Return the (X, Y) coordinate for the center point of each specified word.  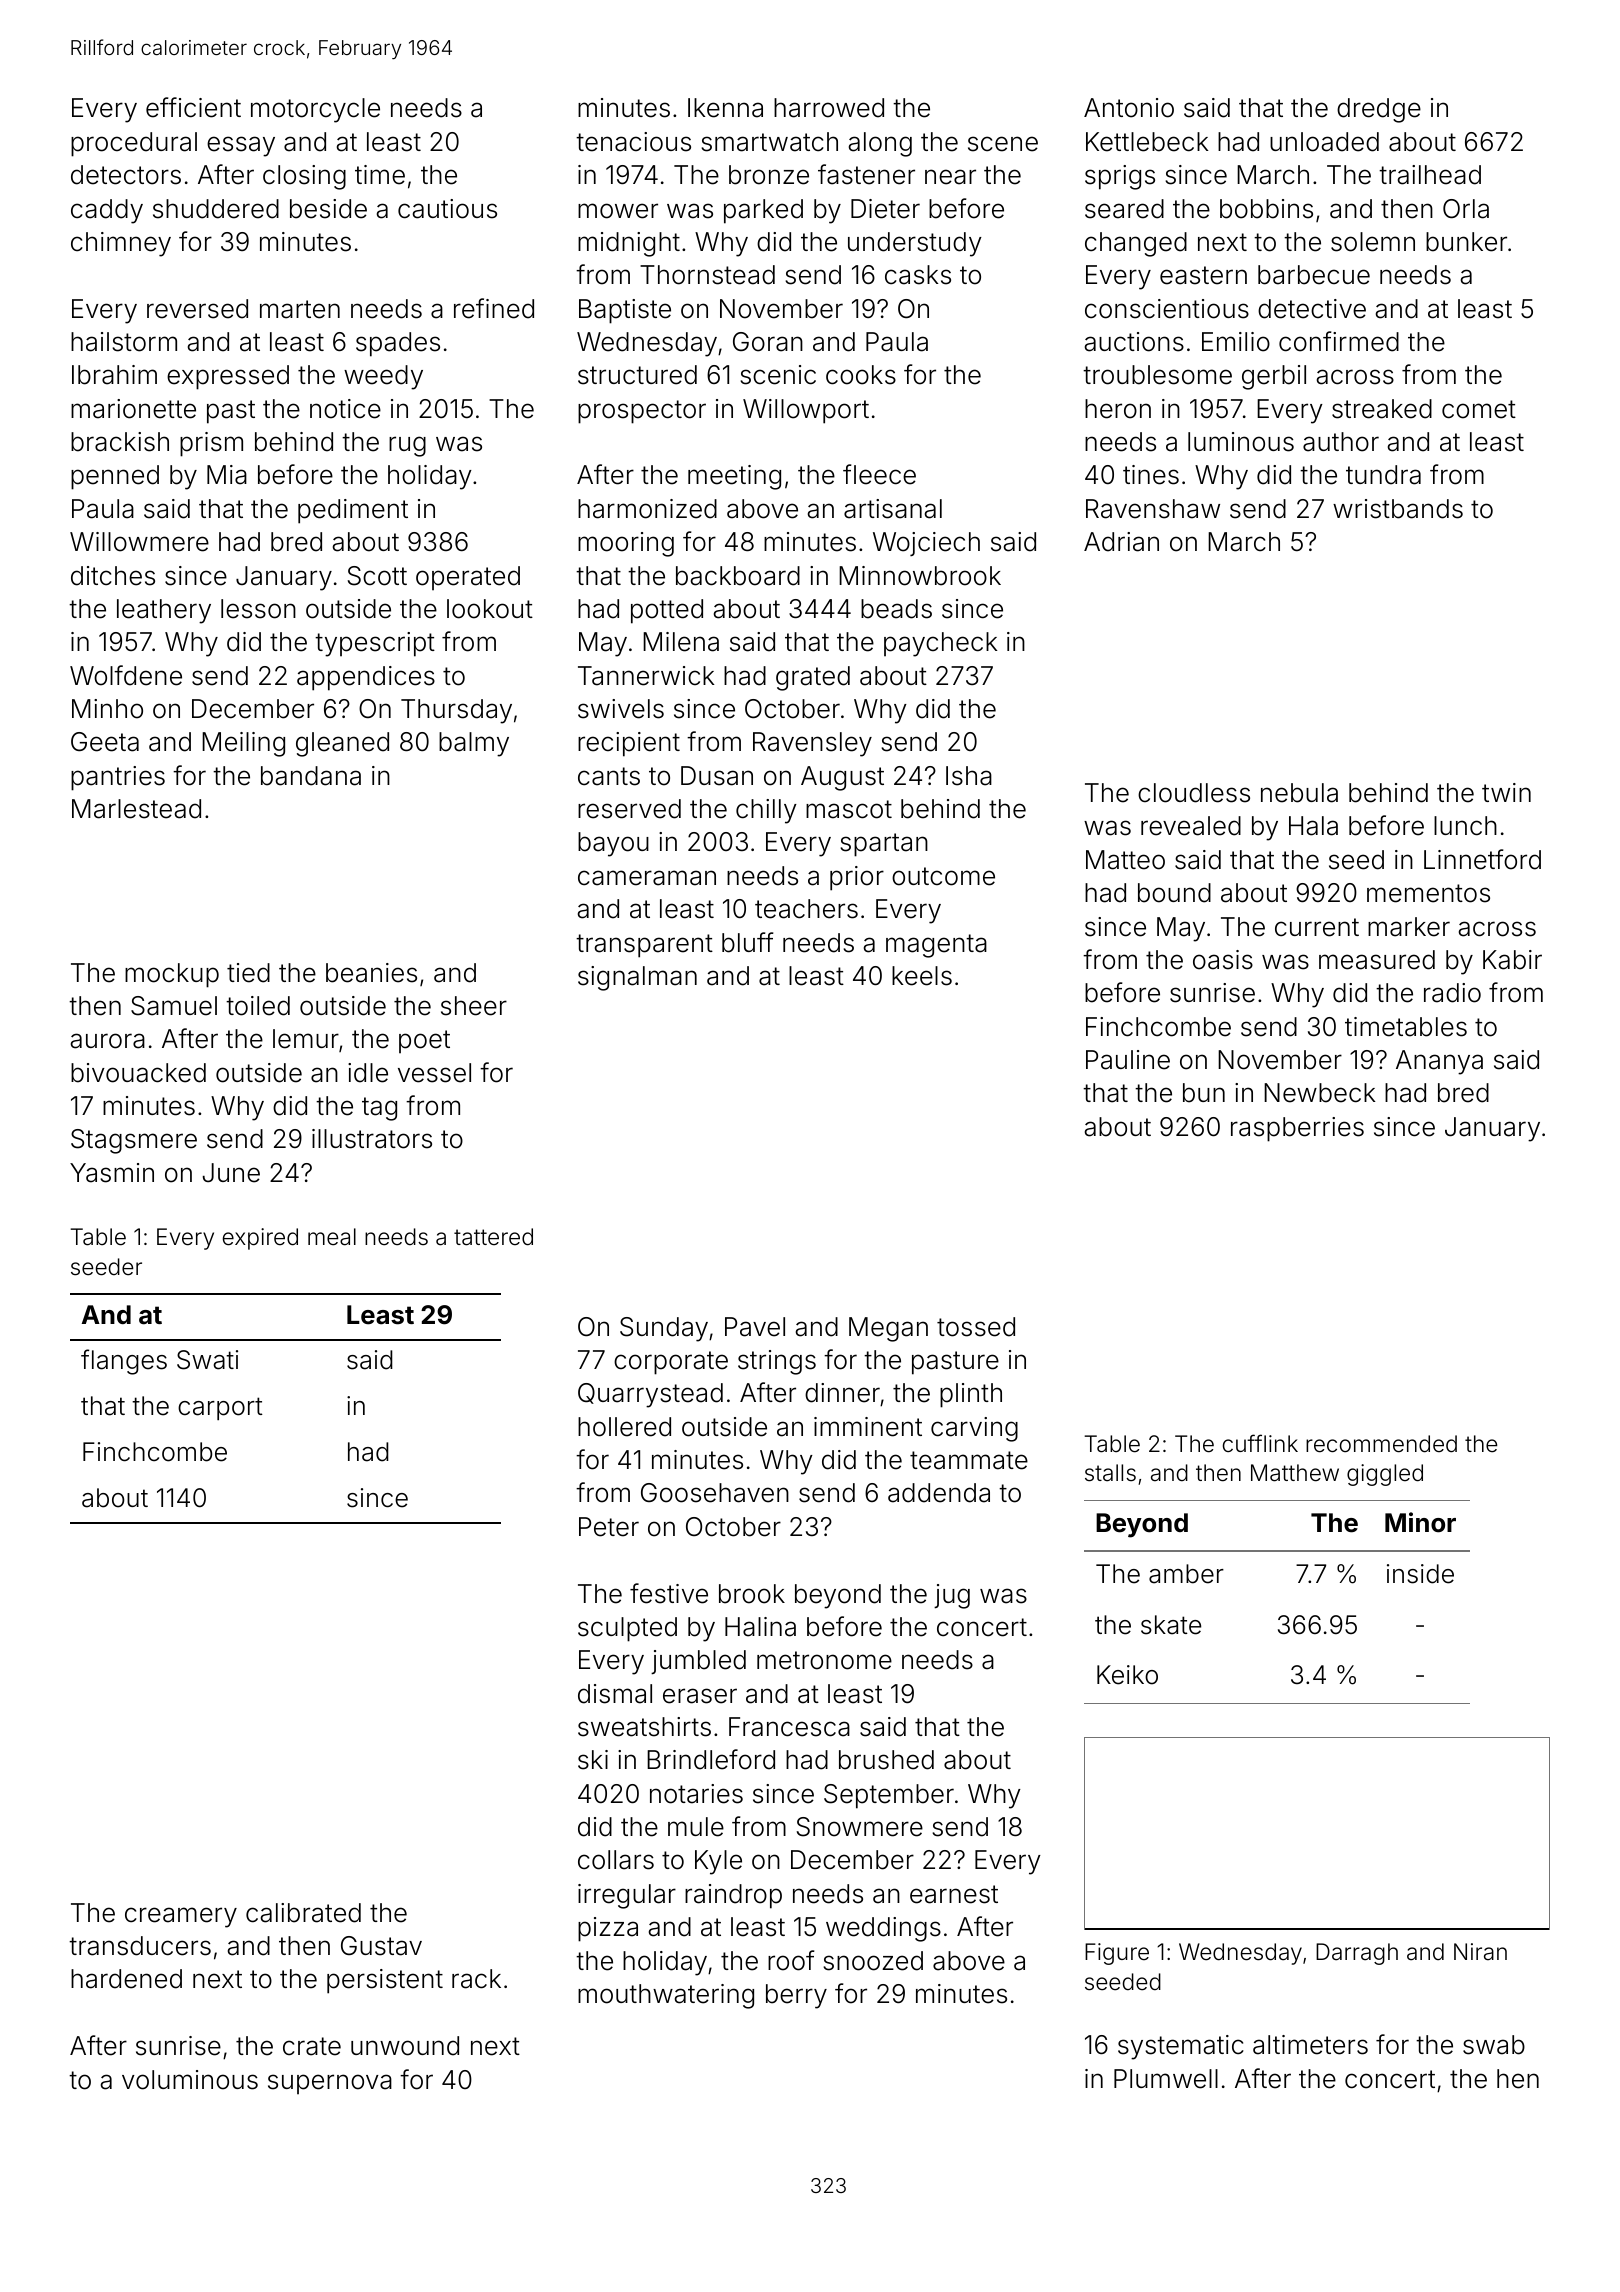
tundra (1383, 475)
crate (312, 2046)
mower (618, 211)
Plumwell (1166, 2079)
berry (796, 1996)
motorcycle (315, 110)
